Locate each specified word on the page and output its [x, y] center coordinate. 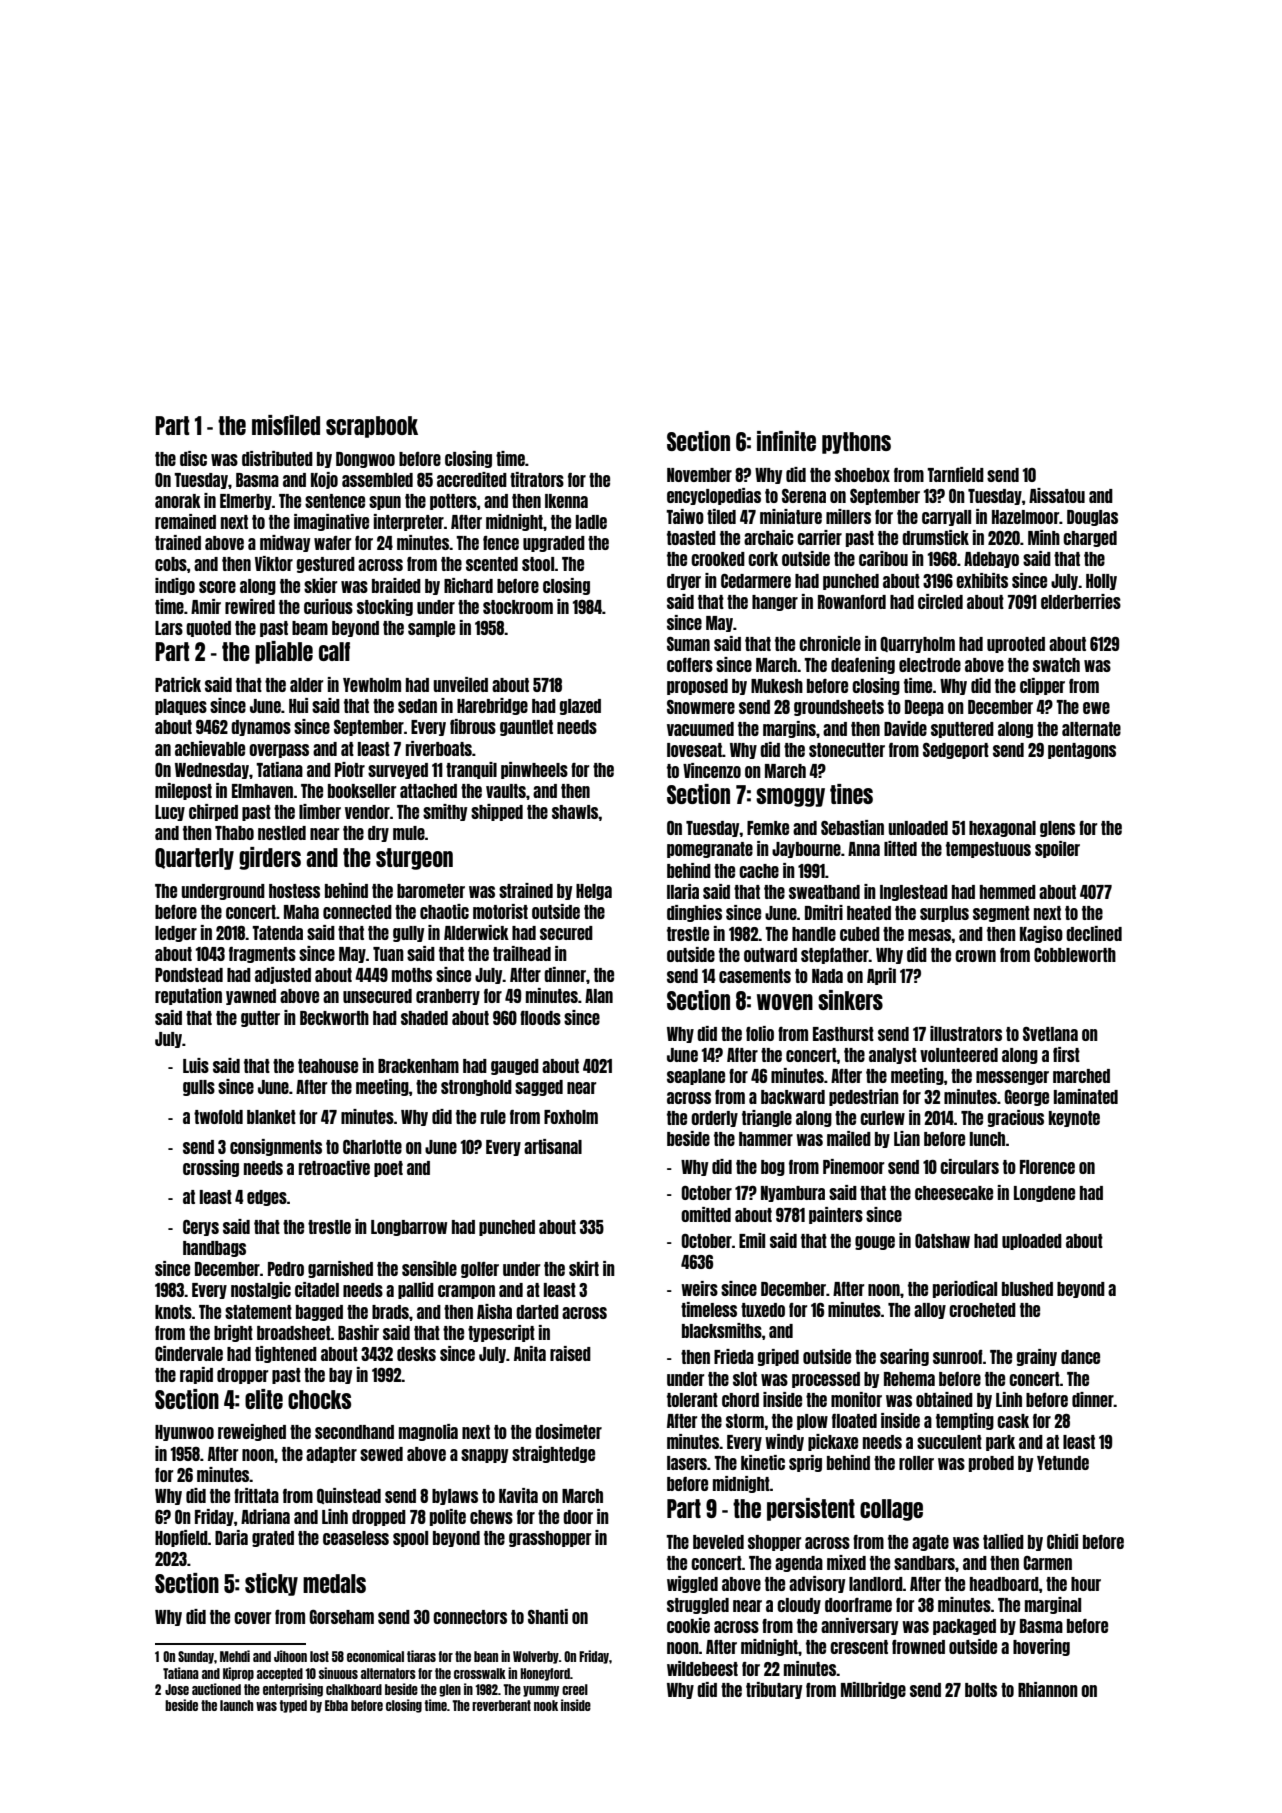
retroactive [334, 1167]
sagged [539, 1088]
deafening [863, 665]
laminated [1086, 1096]
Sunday [196, 1657]
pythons [856, 443]
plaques [181, 707]
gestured [326, 565]
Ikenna [566, 501]
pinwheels [534, 770]
